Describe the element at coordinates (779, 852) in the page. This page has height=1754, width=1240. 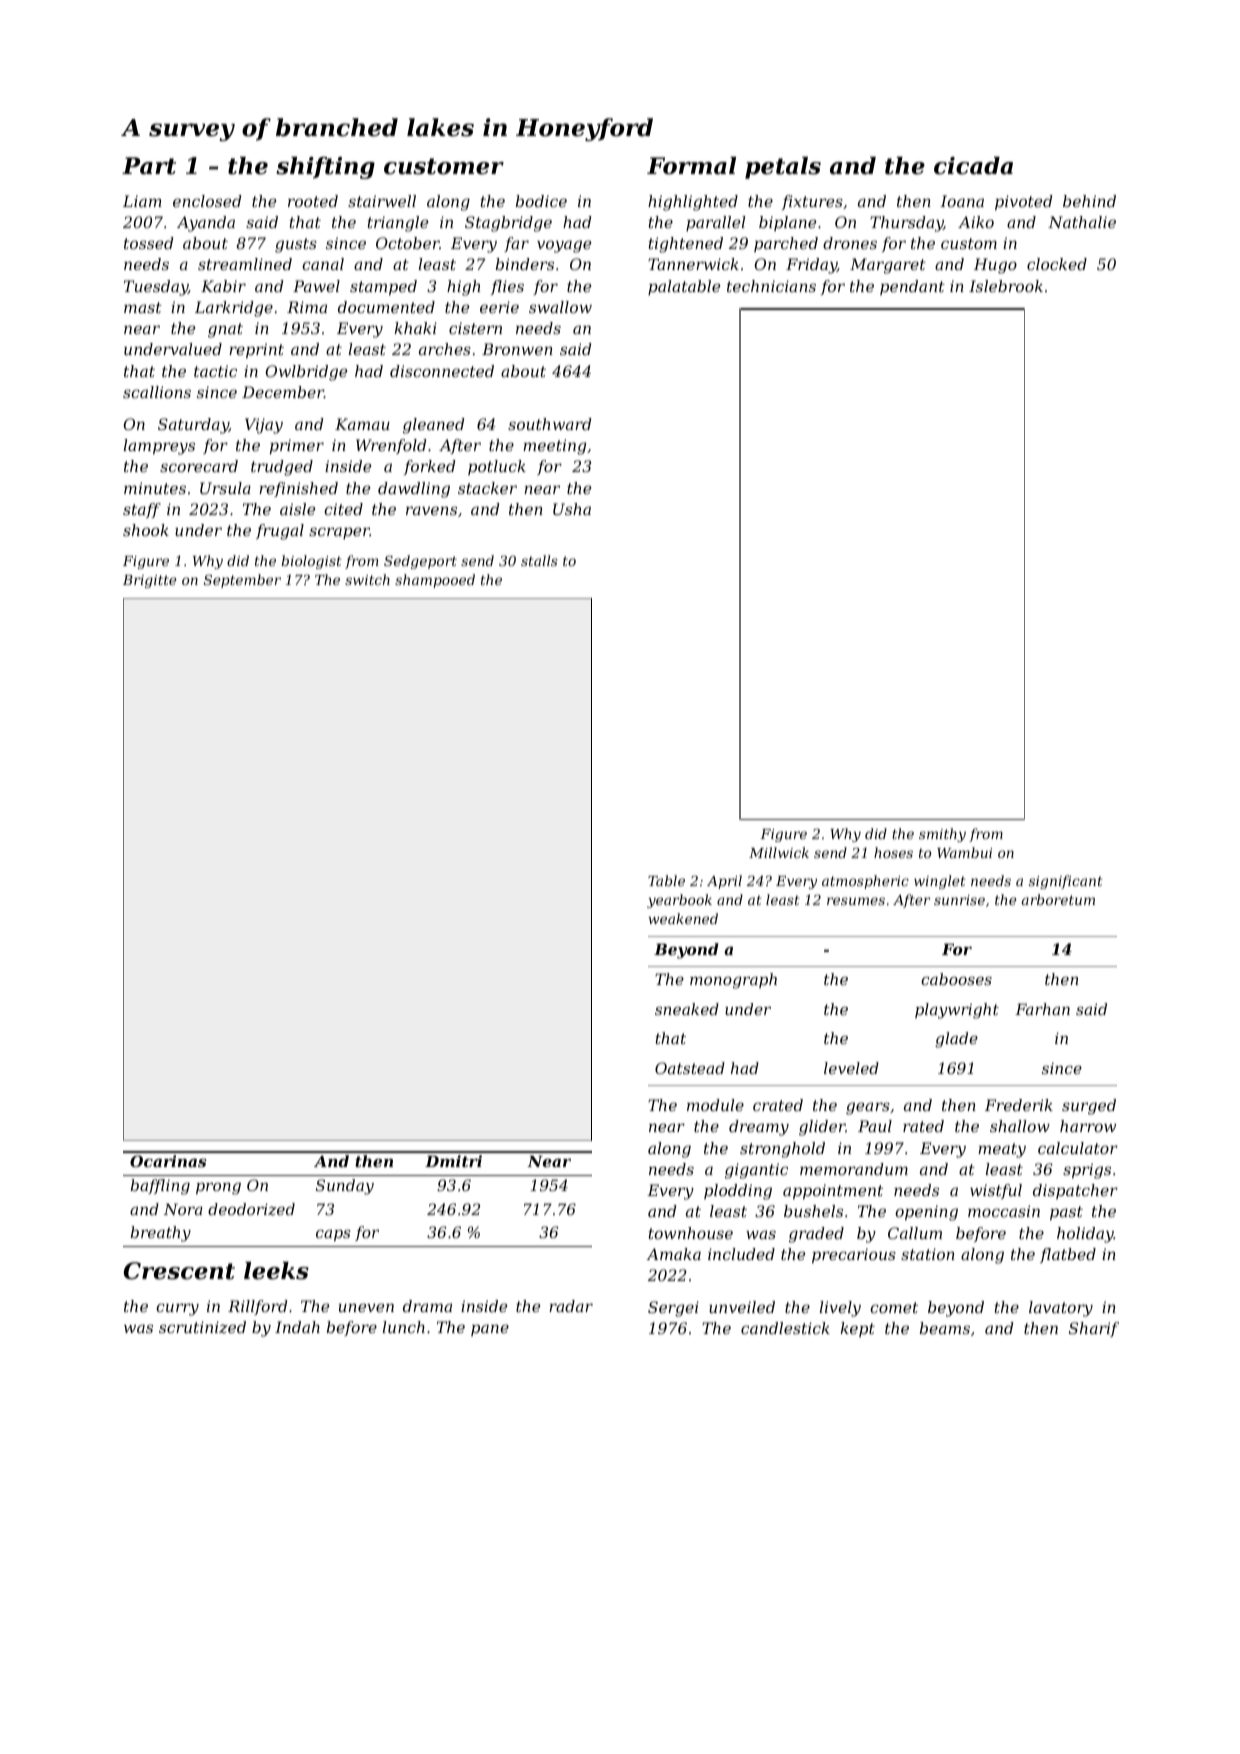
I see `Millwick` at that location.
